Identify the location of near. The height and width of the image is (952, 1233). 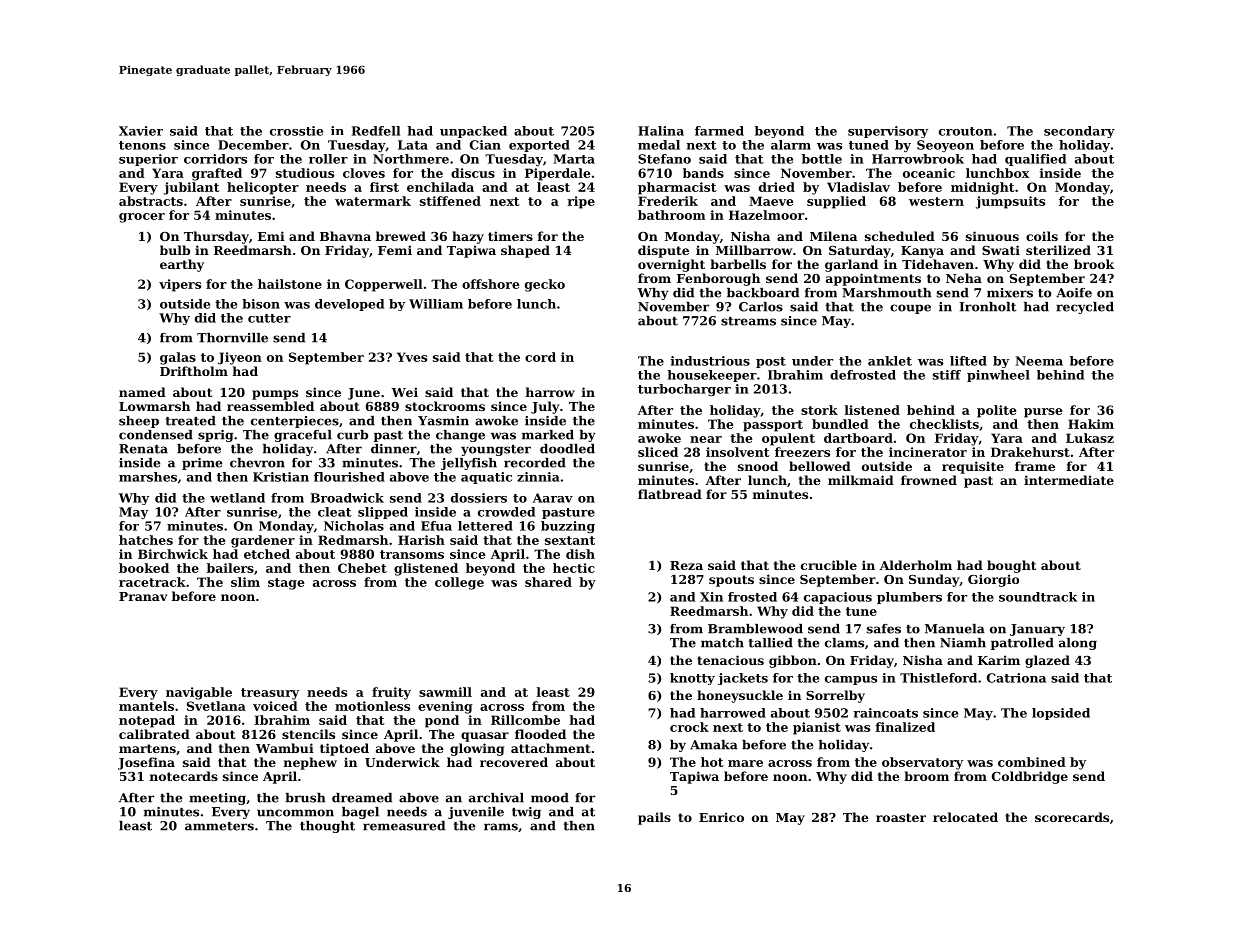
(706, 439).
